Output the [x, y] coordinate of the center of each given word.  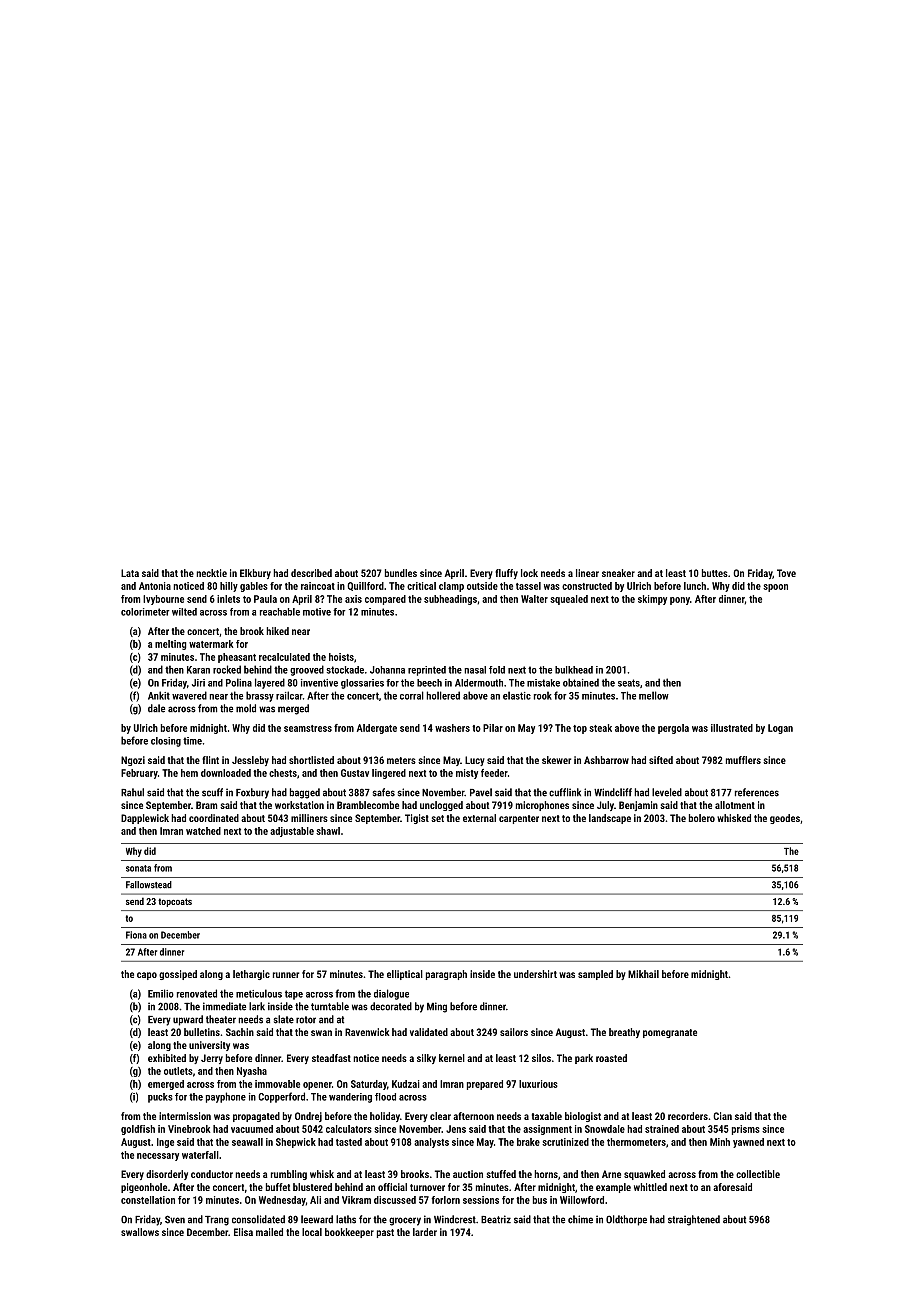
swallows [140, 1232]
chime [580, 1219]
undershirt [535, 974]
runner [286, 975]
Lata [130, 573]
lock [529, 573]
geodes [785, 819]
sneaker [618, 573]
